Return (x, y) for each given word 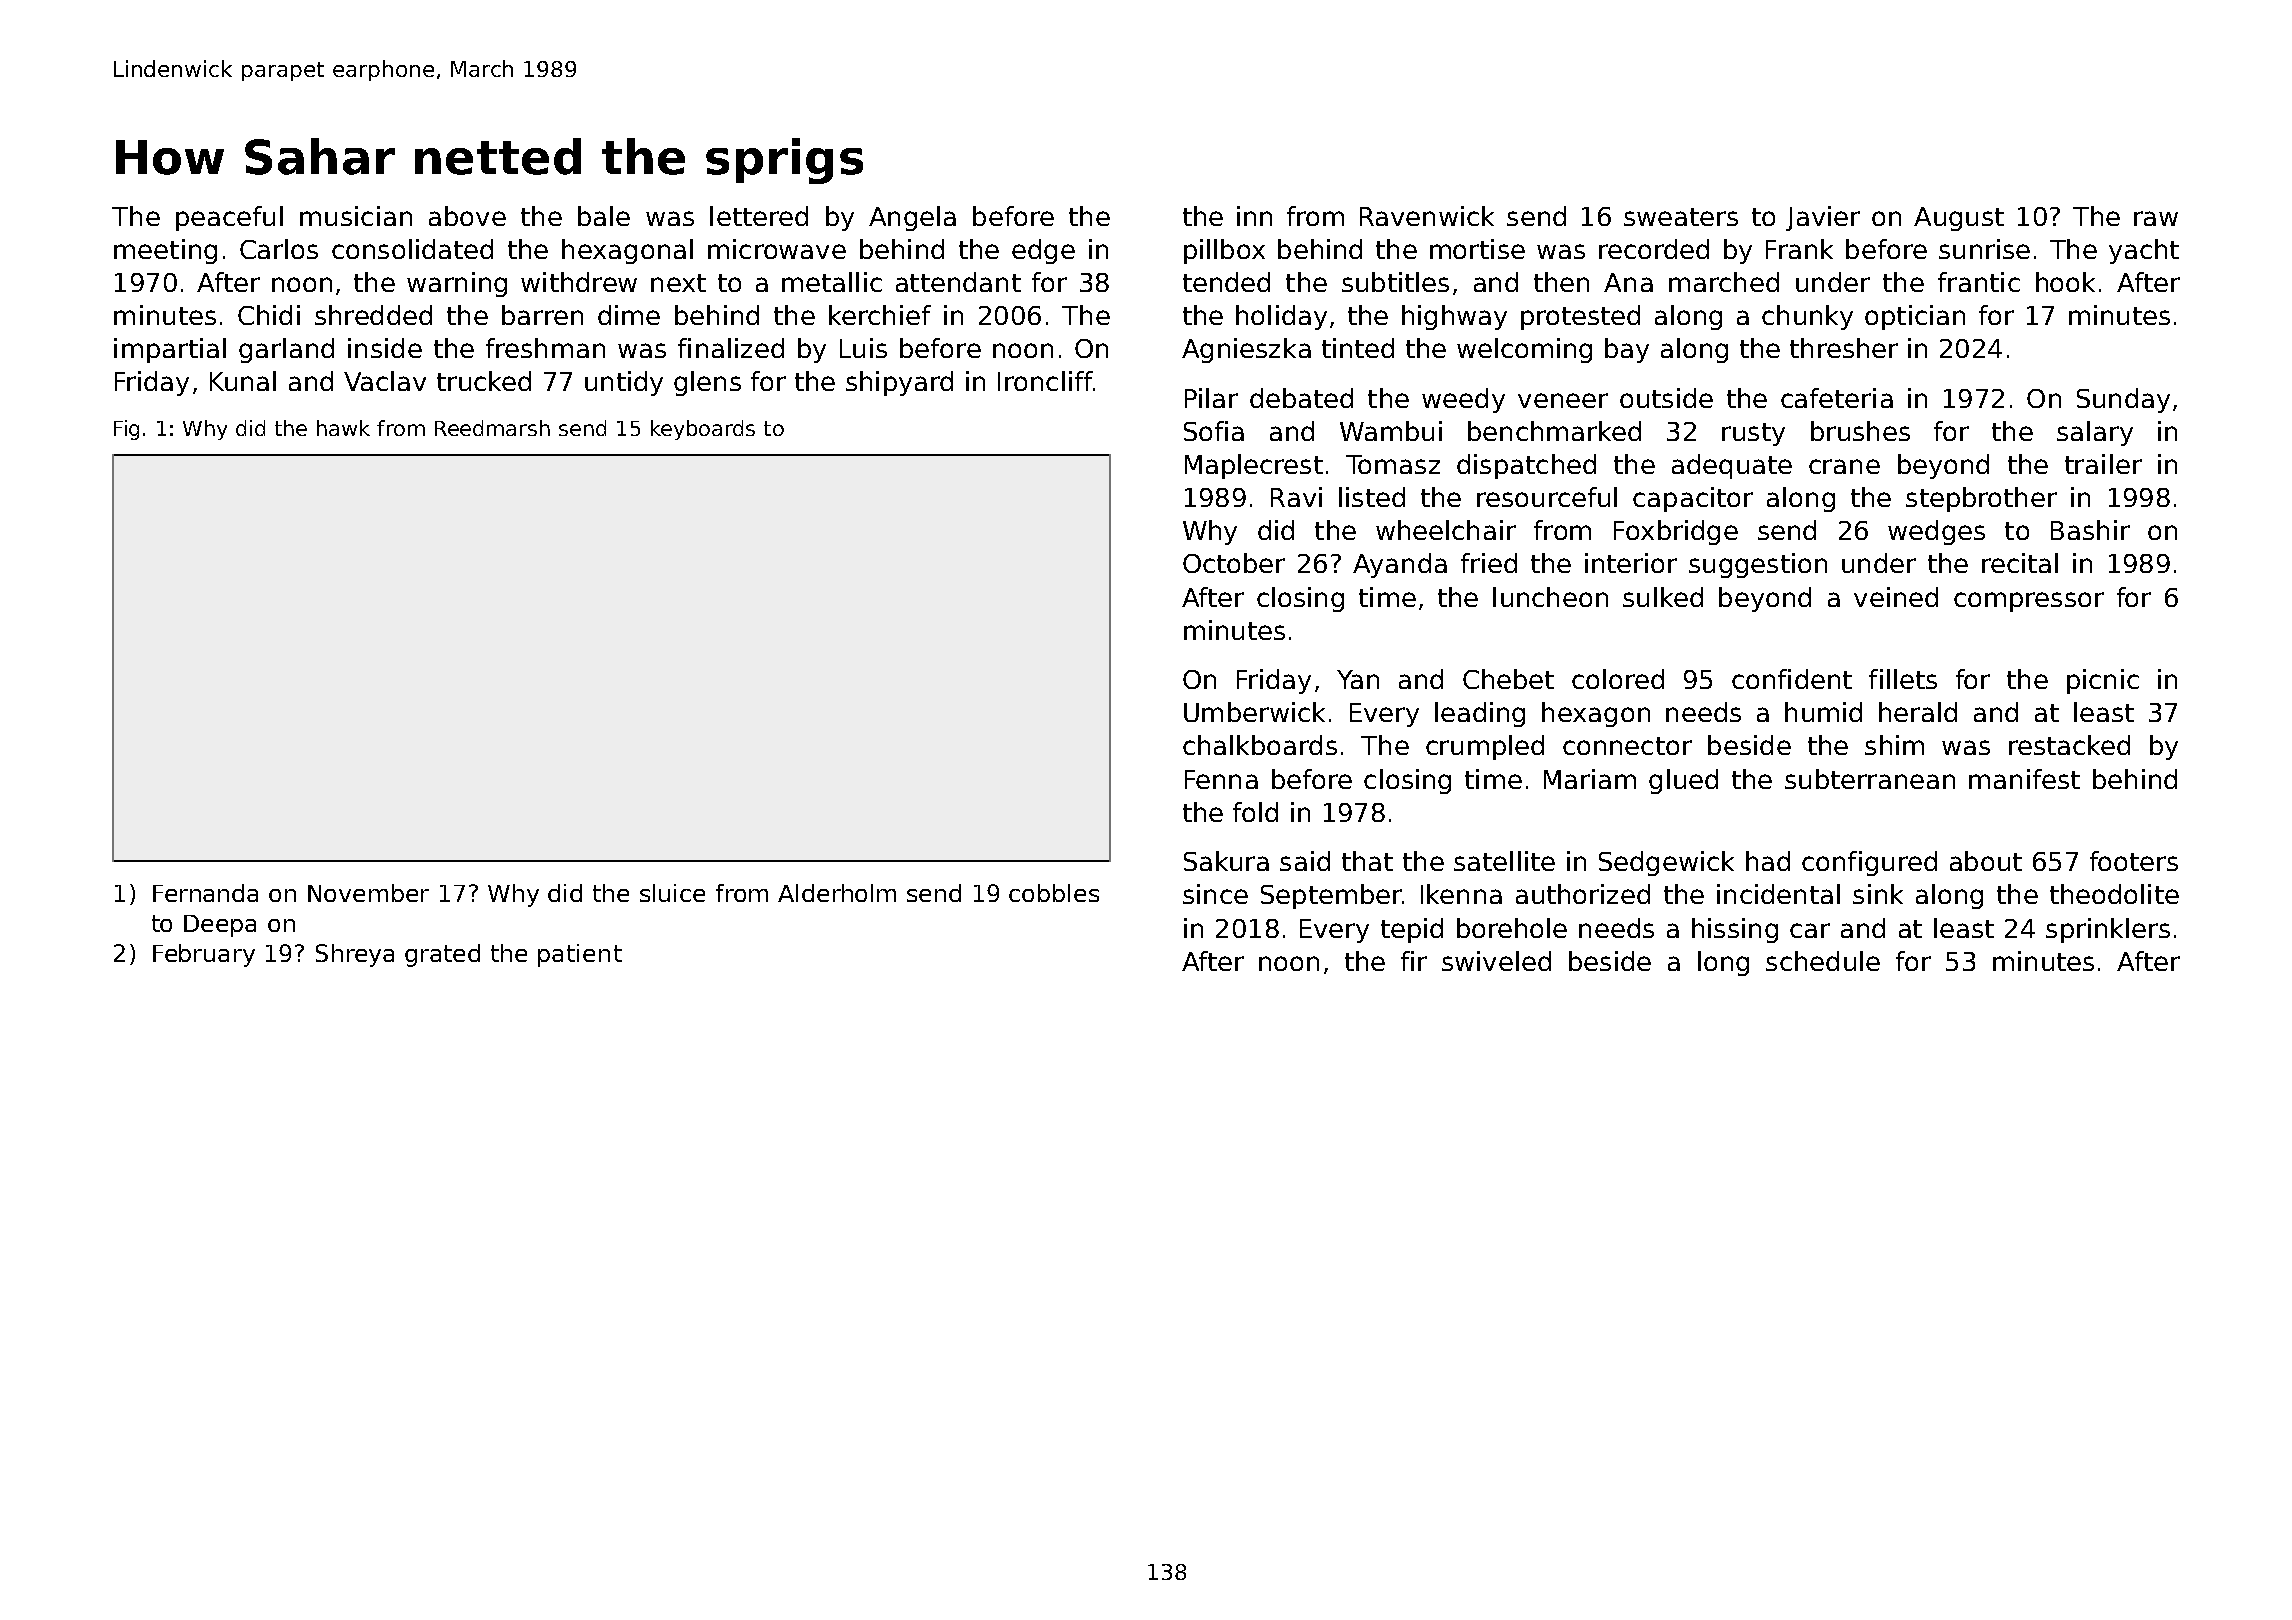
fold (1255, 812)
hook (2065, 282)
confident (1792, 679)
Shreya (355, 955)
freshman (545, 348)
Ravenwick (1427, 216)
